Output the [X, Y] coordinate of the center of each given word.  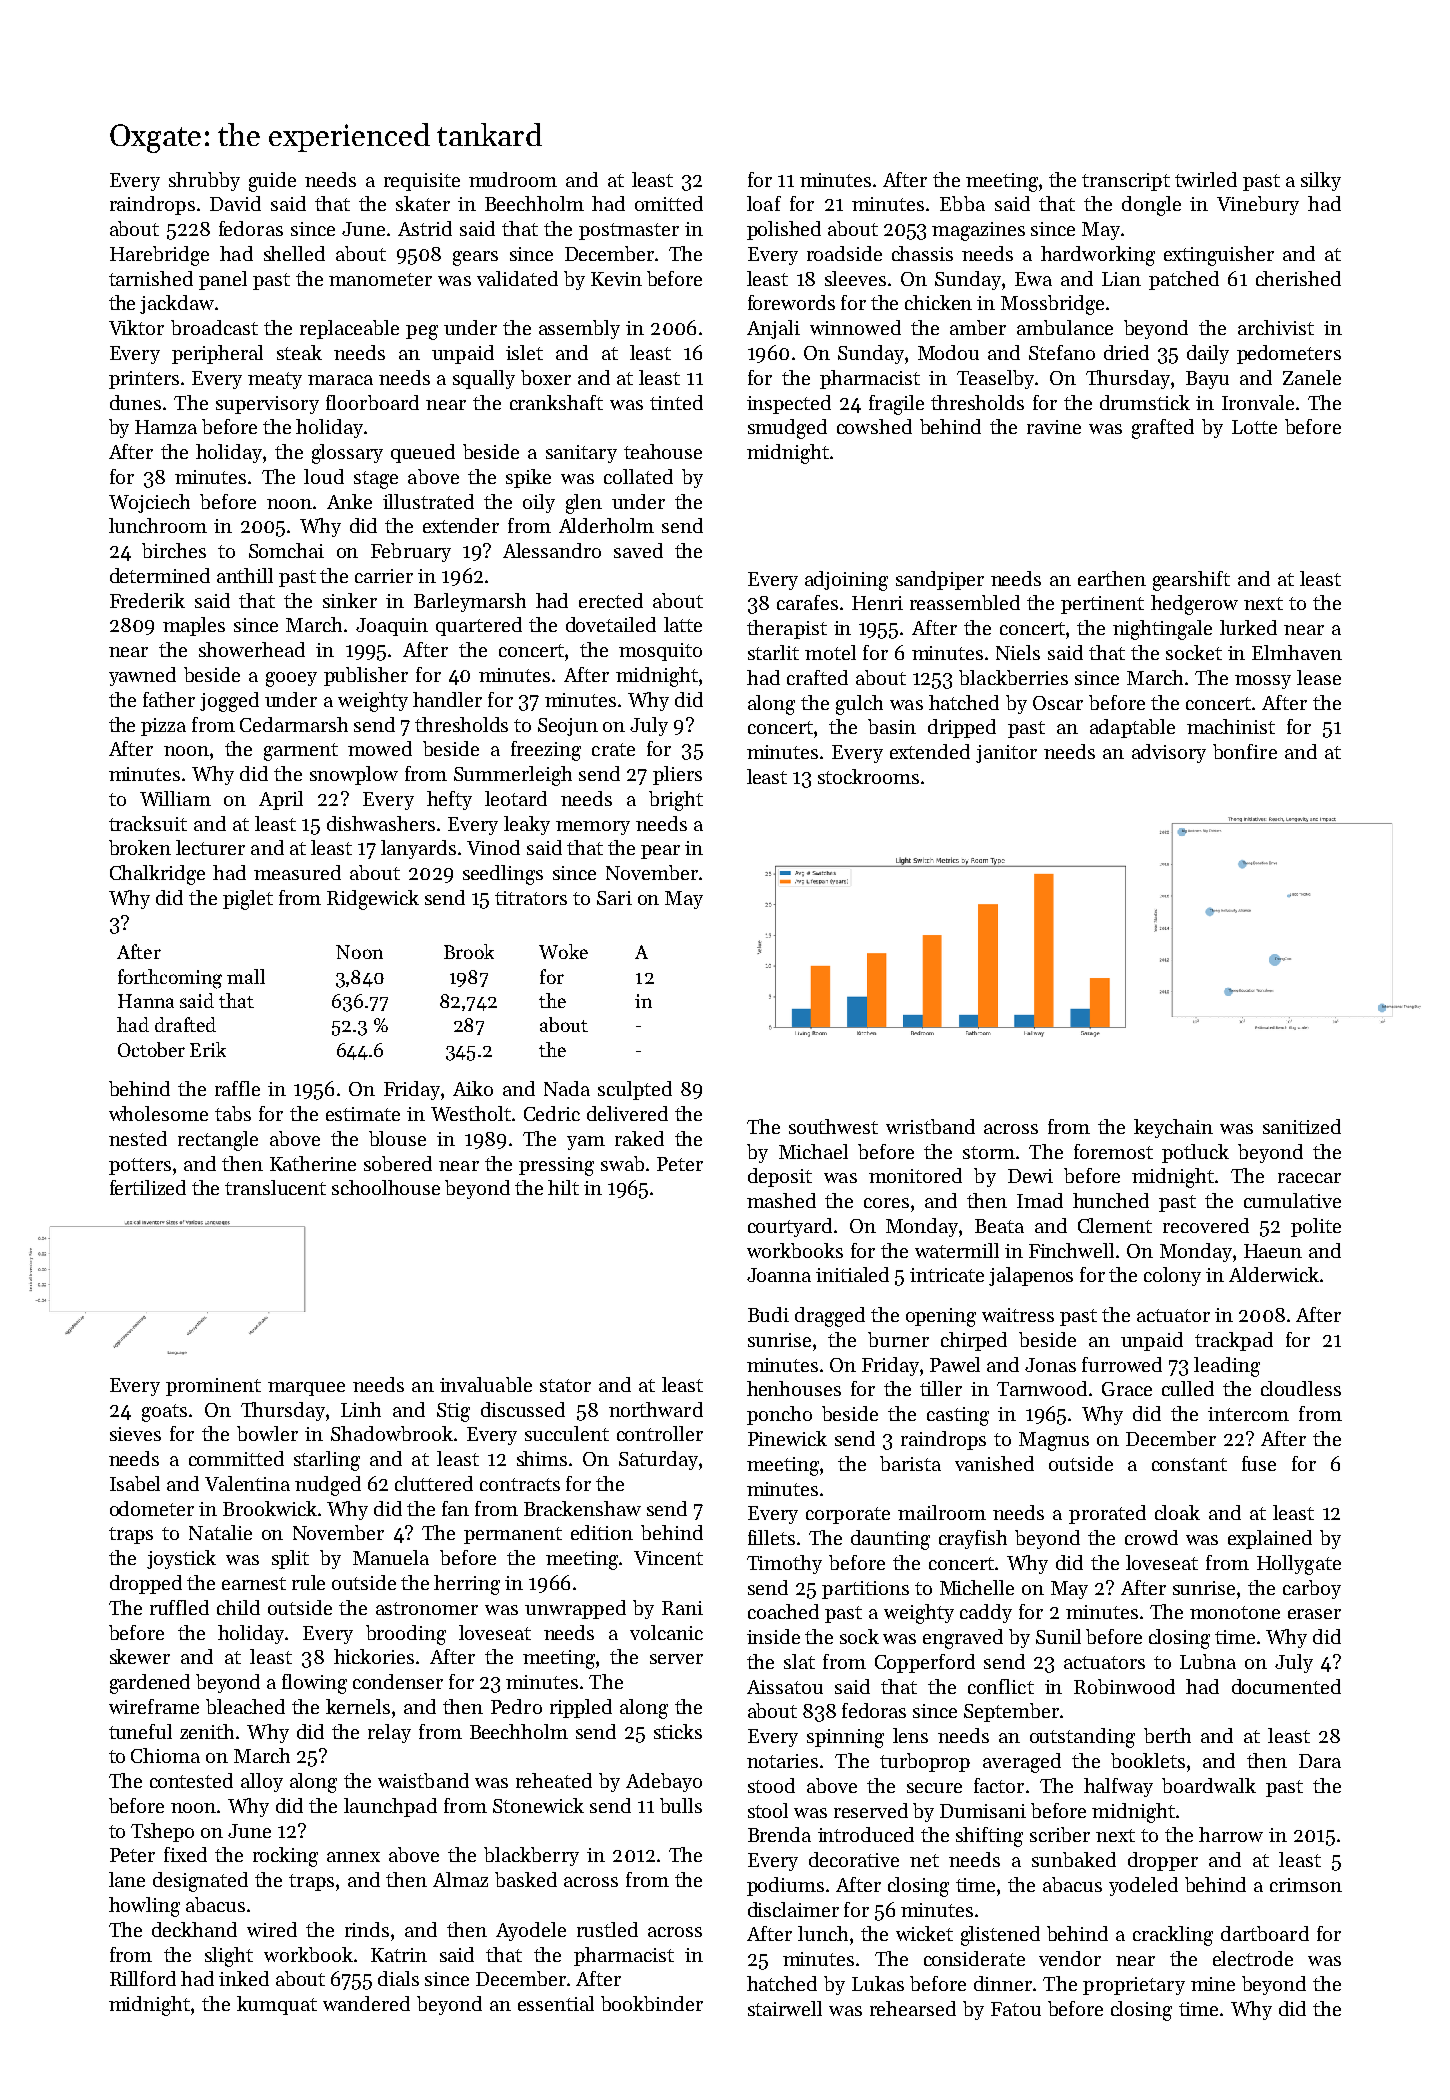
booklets [1148, 1760]
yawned [142, 676]
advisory [1169, 753]
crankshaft [556, 402]
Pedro [516, 1706]
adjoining [846, 581]
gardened [150, 1684]
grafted [1163, 429]
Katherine [313, 1163]
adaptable [1132, 728]
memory [593, 828]
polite [1316, 1227]
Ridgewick [373, 900]
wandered [366, 2003]
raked [639, 1138]
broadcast [214, 327]
